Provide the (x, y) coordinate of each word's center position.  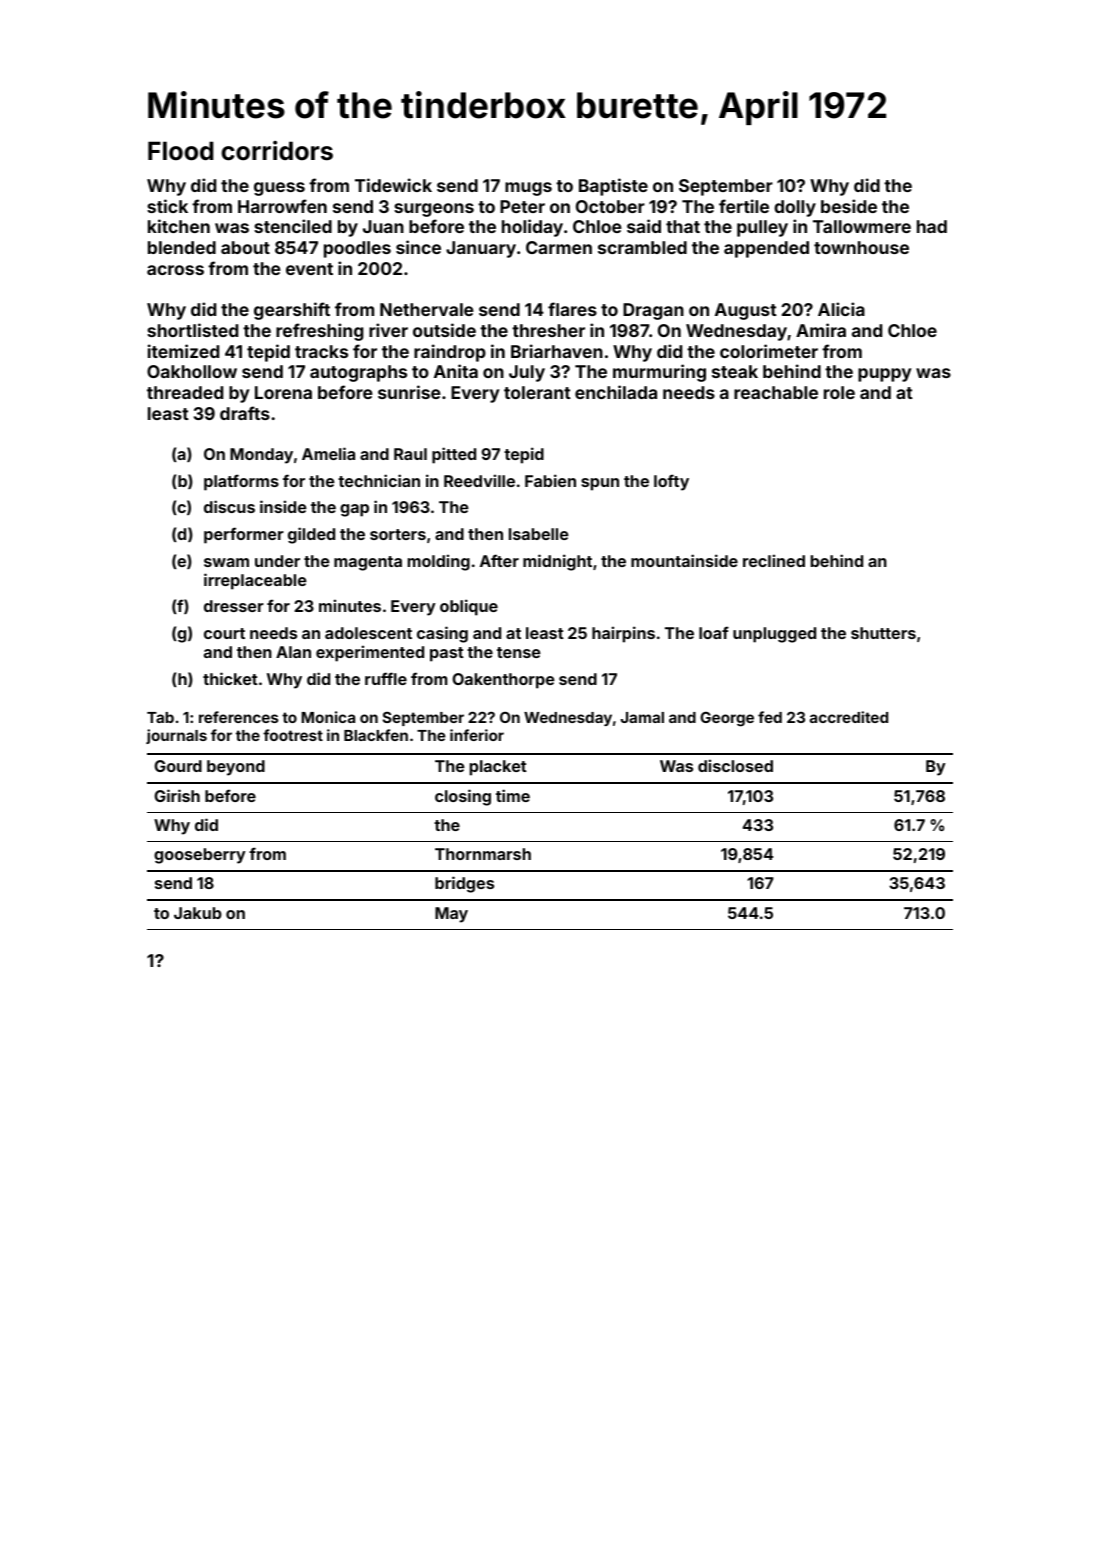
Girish (177, 795)
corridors (277, 151)
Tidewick (393, 185)
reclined (774, 560)
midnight (557, 562)
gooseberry (200, 856)
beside (849, 206)
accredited (849, 717)
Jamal (642, 717)
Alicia (841, 309)
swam (226, 562)
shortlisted (192, 330)
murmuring (659, 373)
